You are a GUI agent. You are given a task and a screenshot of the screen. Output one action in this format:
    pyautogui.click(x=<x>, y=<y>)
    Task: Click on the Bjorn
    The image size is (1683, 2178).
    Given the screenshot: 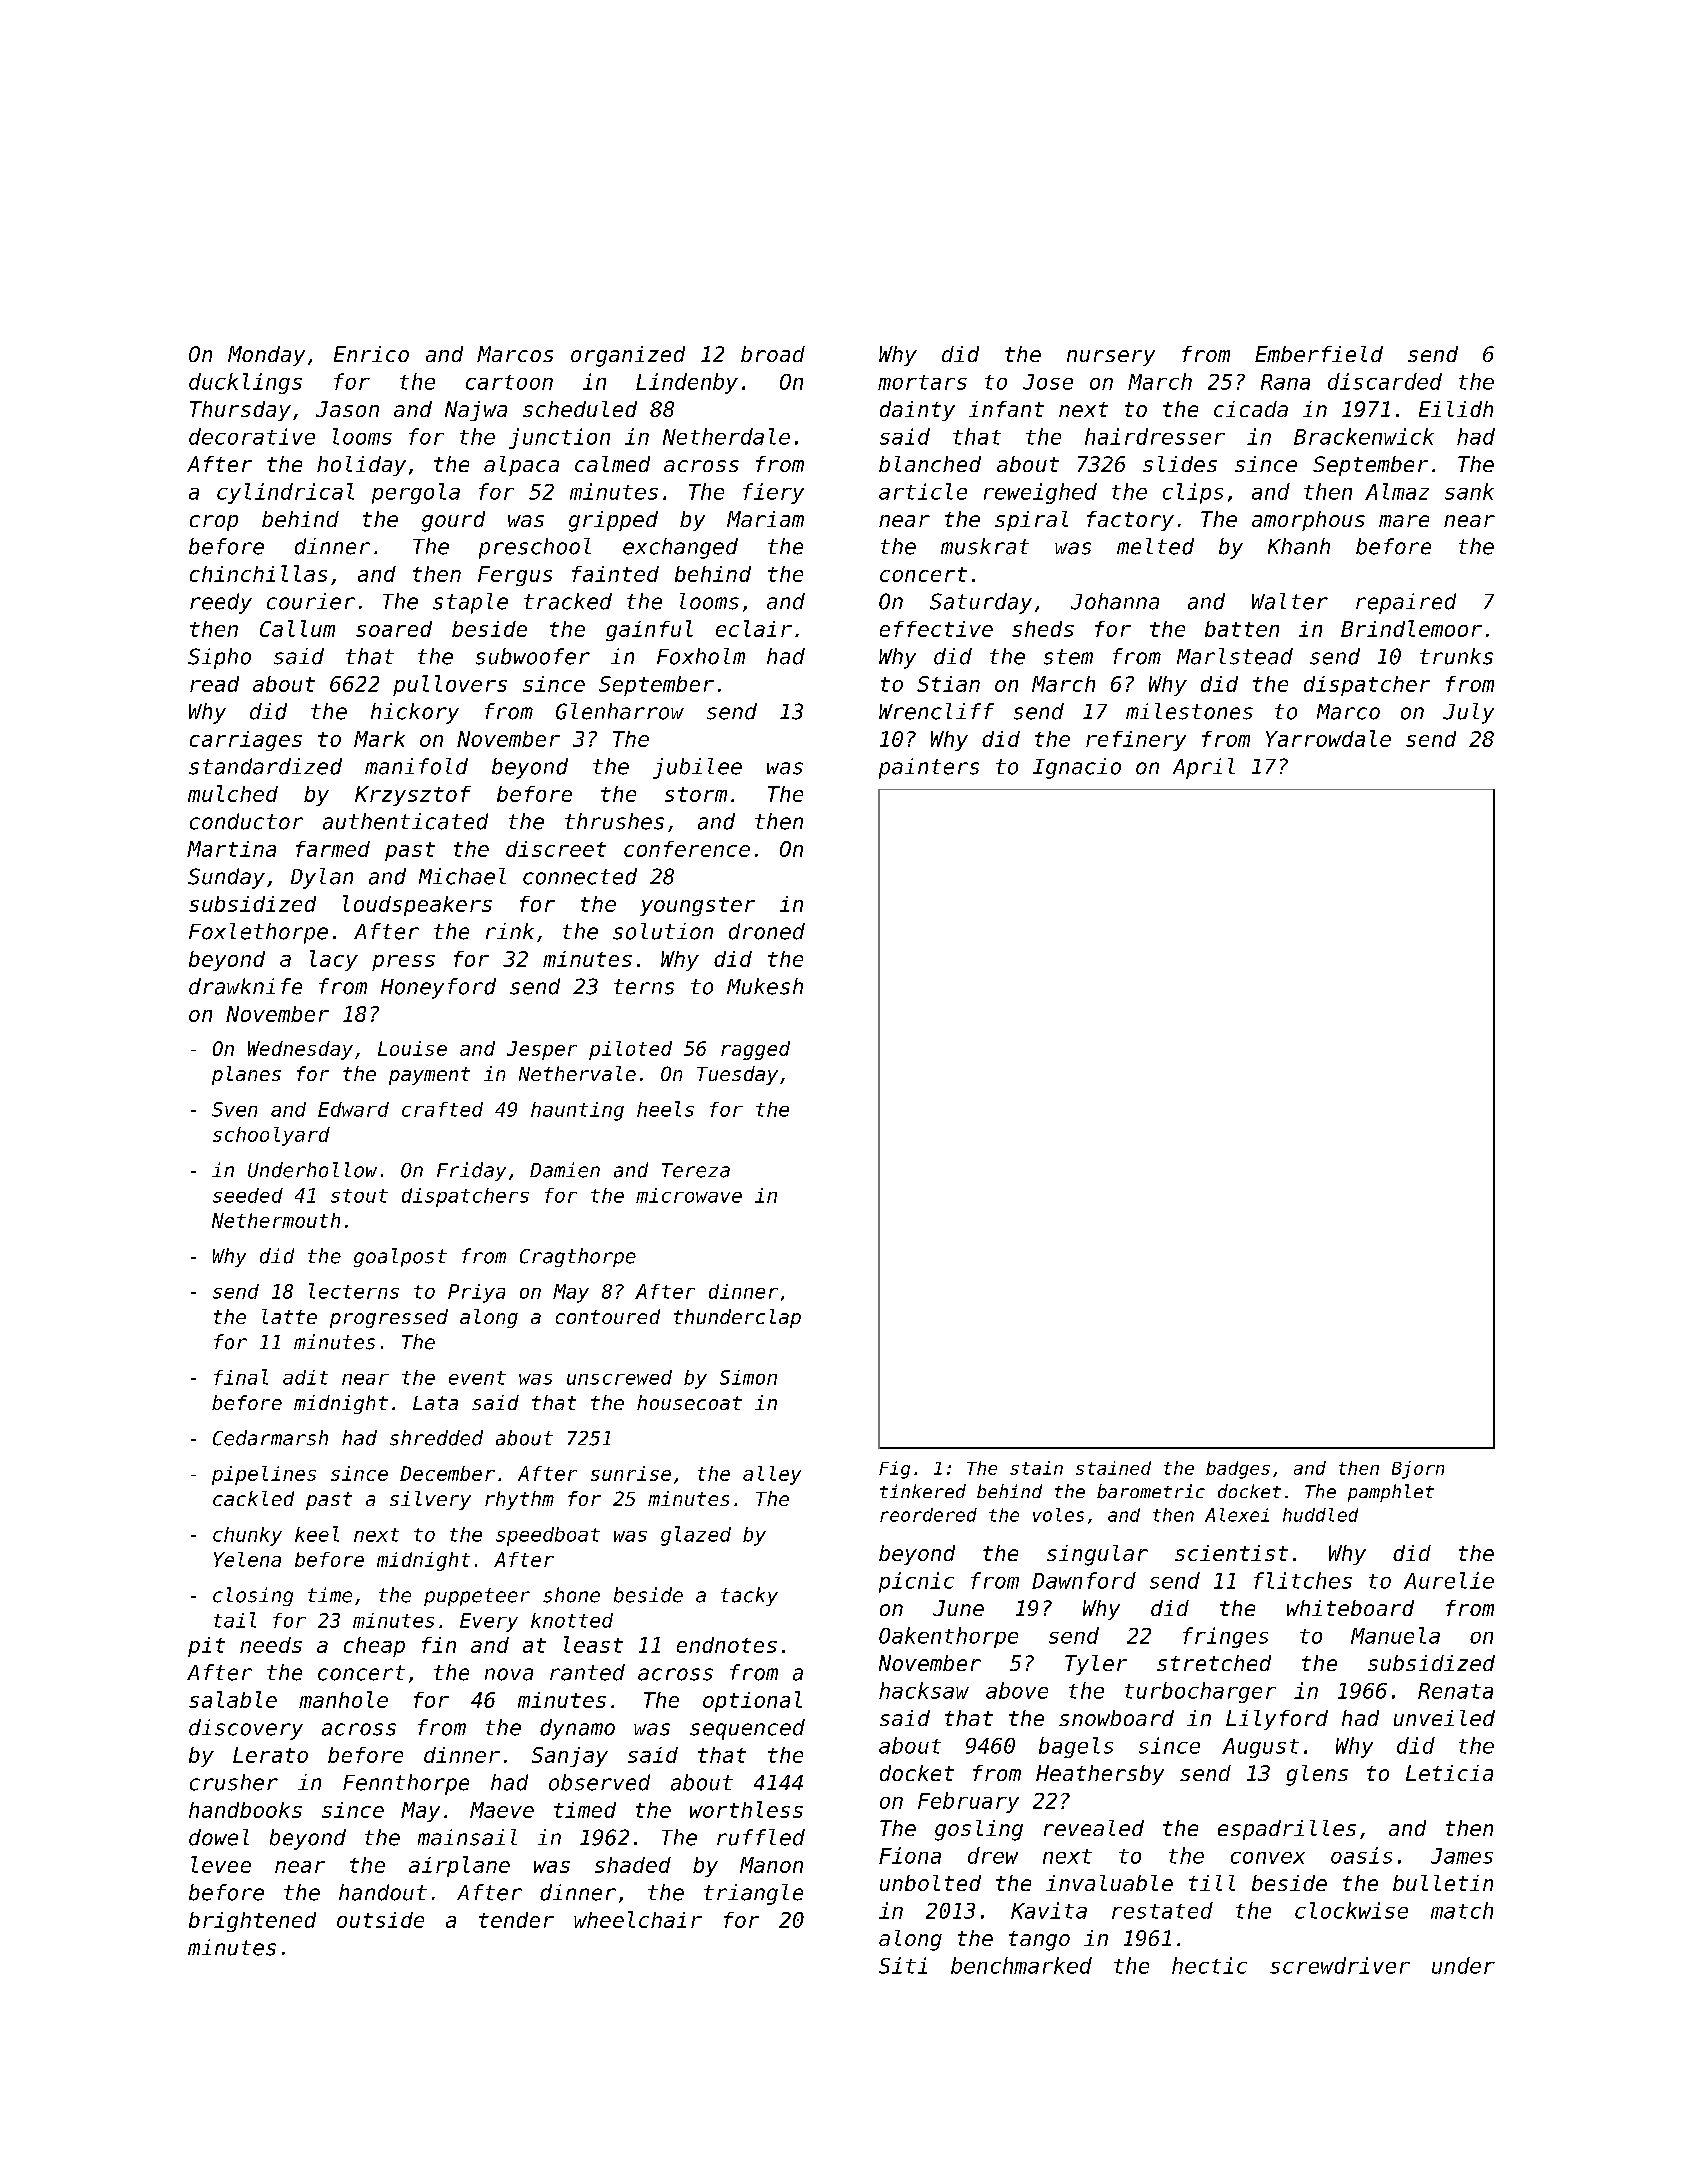 What is the action you would take?
    pyautogui.click(x=1418, y=1470)
